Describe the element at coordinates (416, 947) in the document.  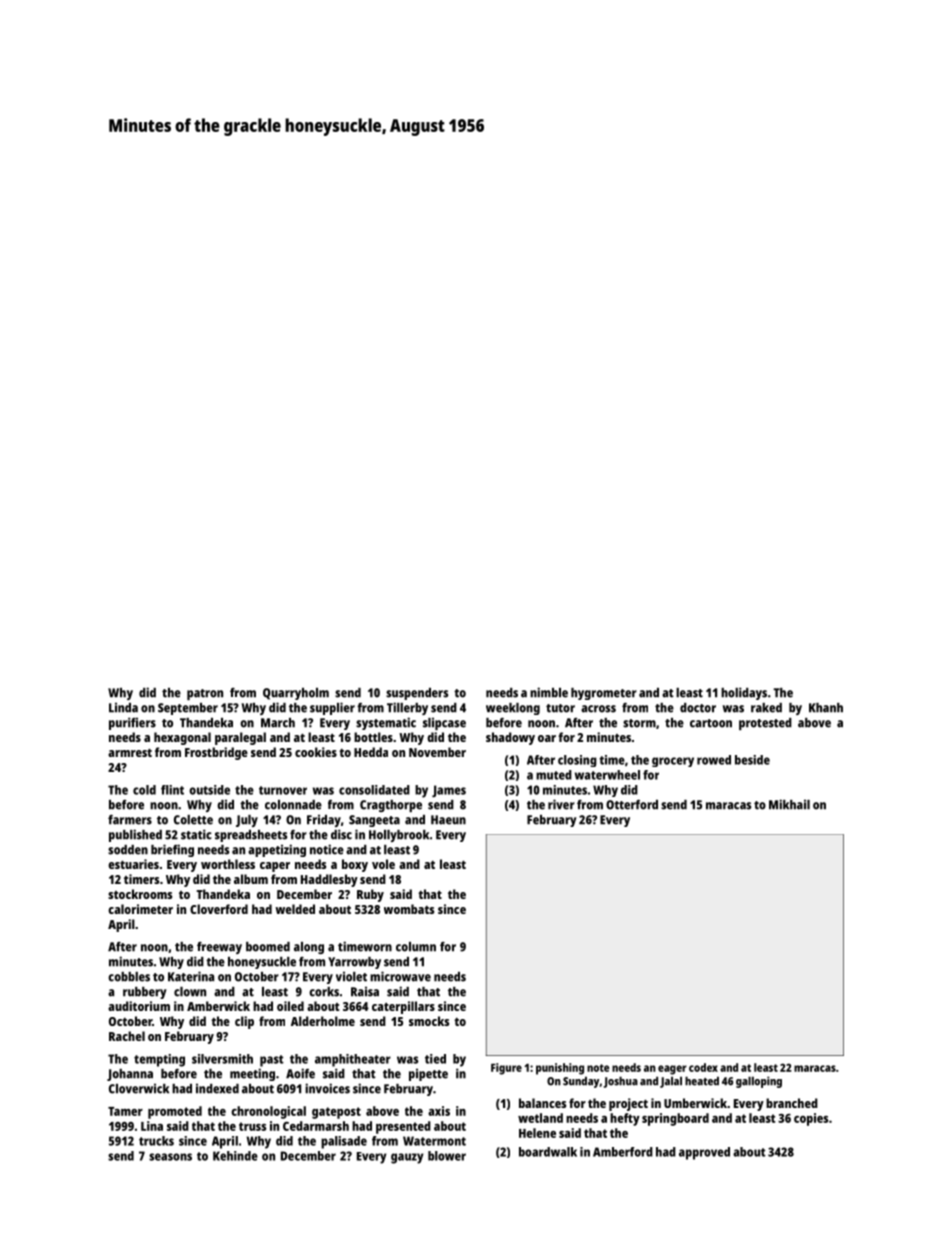
I see `column` at that location.
